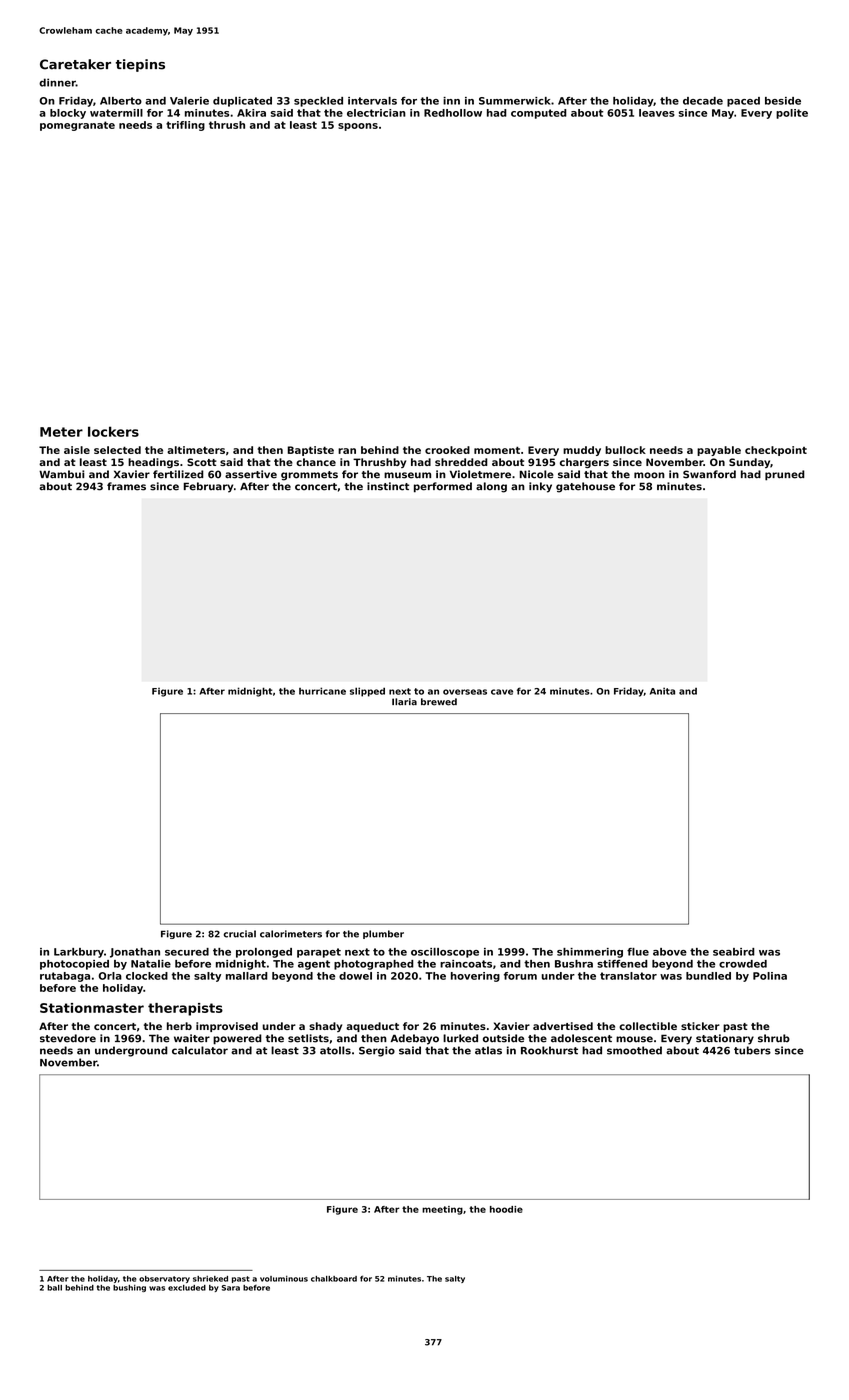  What do you see at coordinates (318, 102) in the image?
I see `speckled` at bounding box center [318, 102].
